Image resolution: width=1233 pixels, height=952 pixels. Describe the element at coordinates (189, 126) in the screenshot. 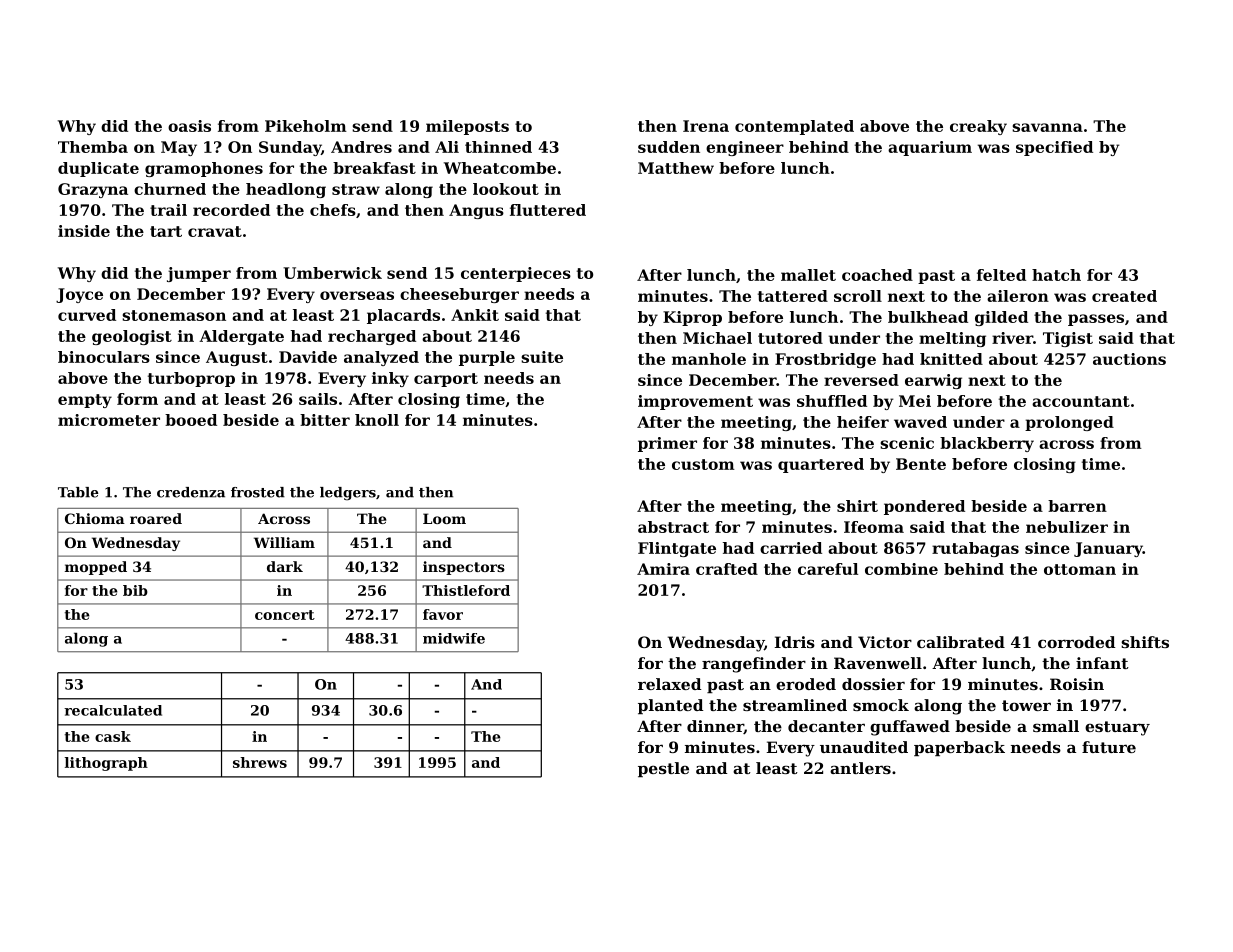

I see `oasis` at that location.
